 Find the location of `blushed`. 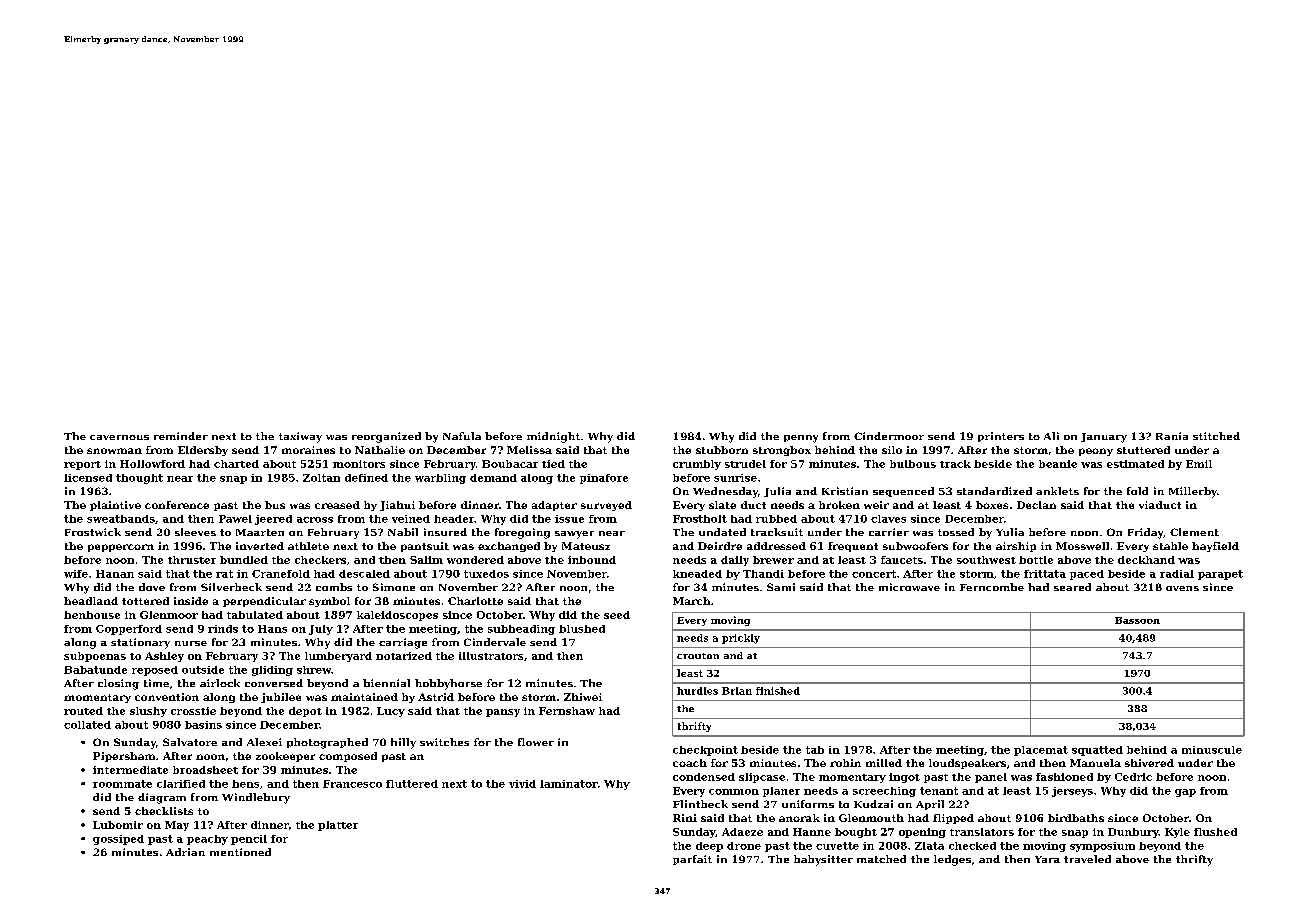

blushed is located at coordinates (582, 629).
